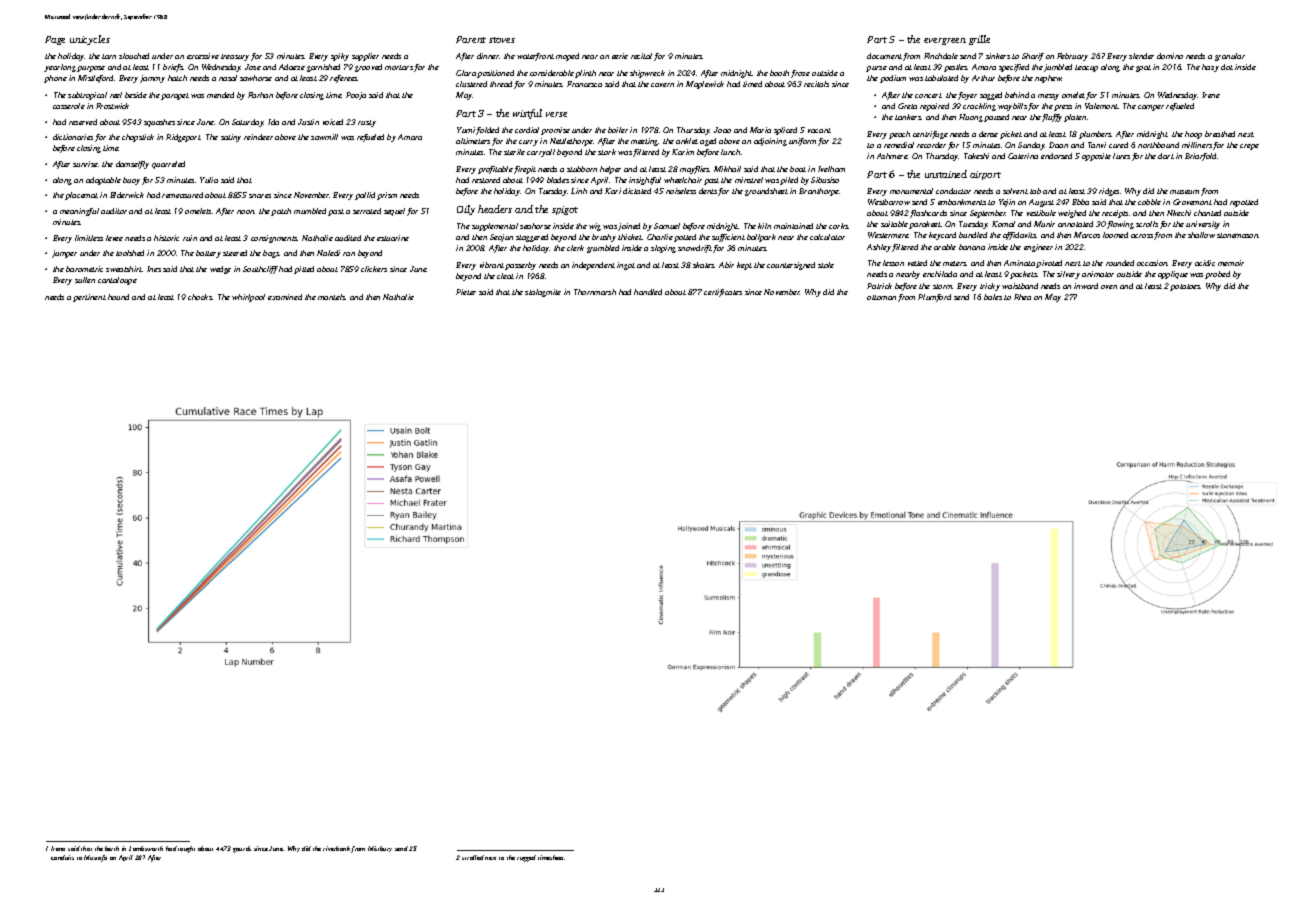 This screenshot has height=924, width=1308. What do you see at coordinates (979, 40) in the screenshot?
I see `grille` at bounding box center [979, 40].
